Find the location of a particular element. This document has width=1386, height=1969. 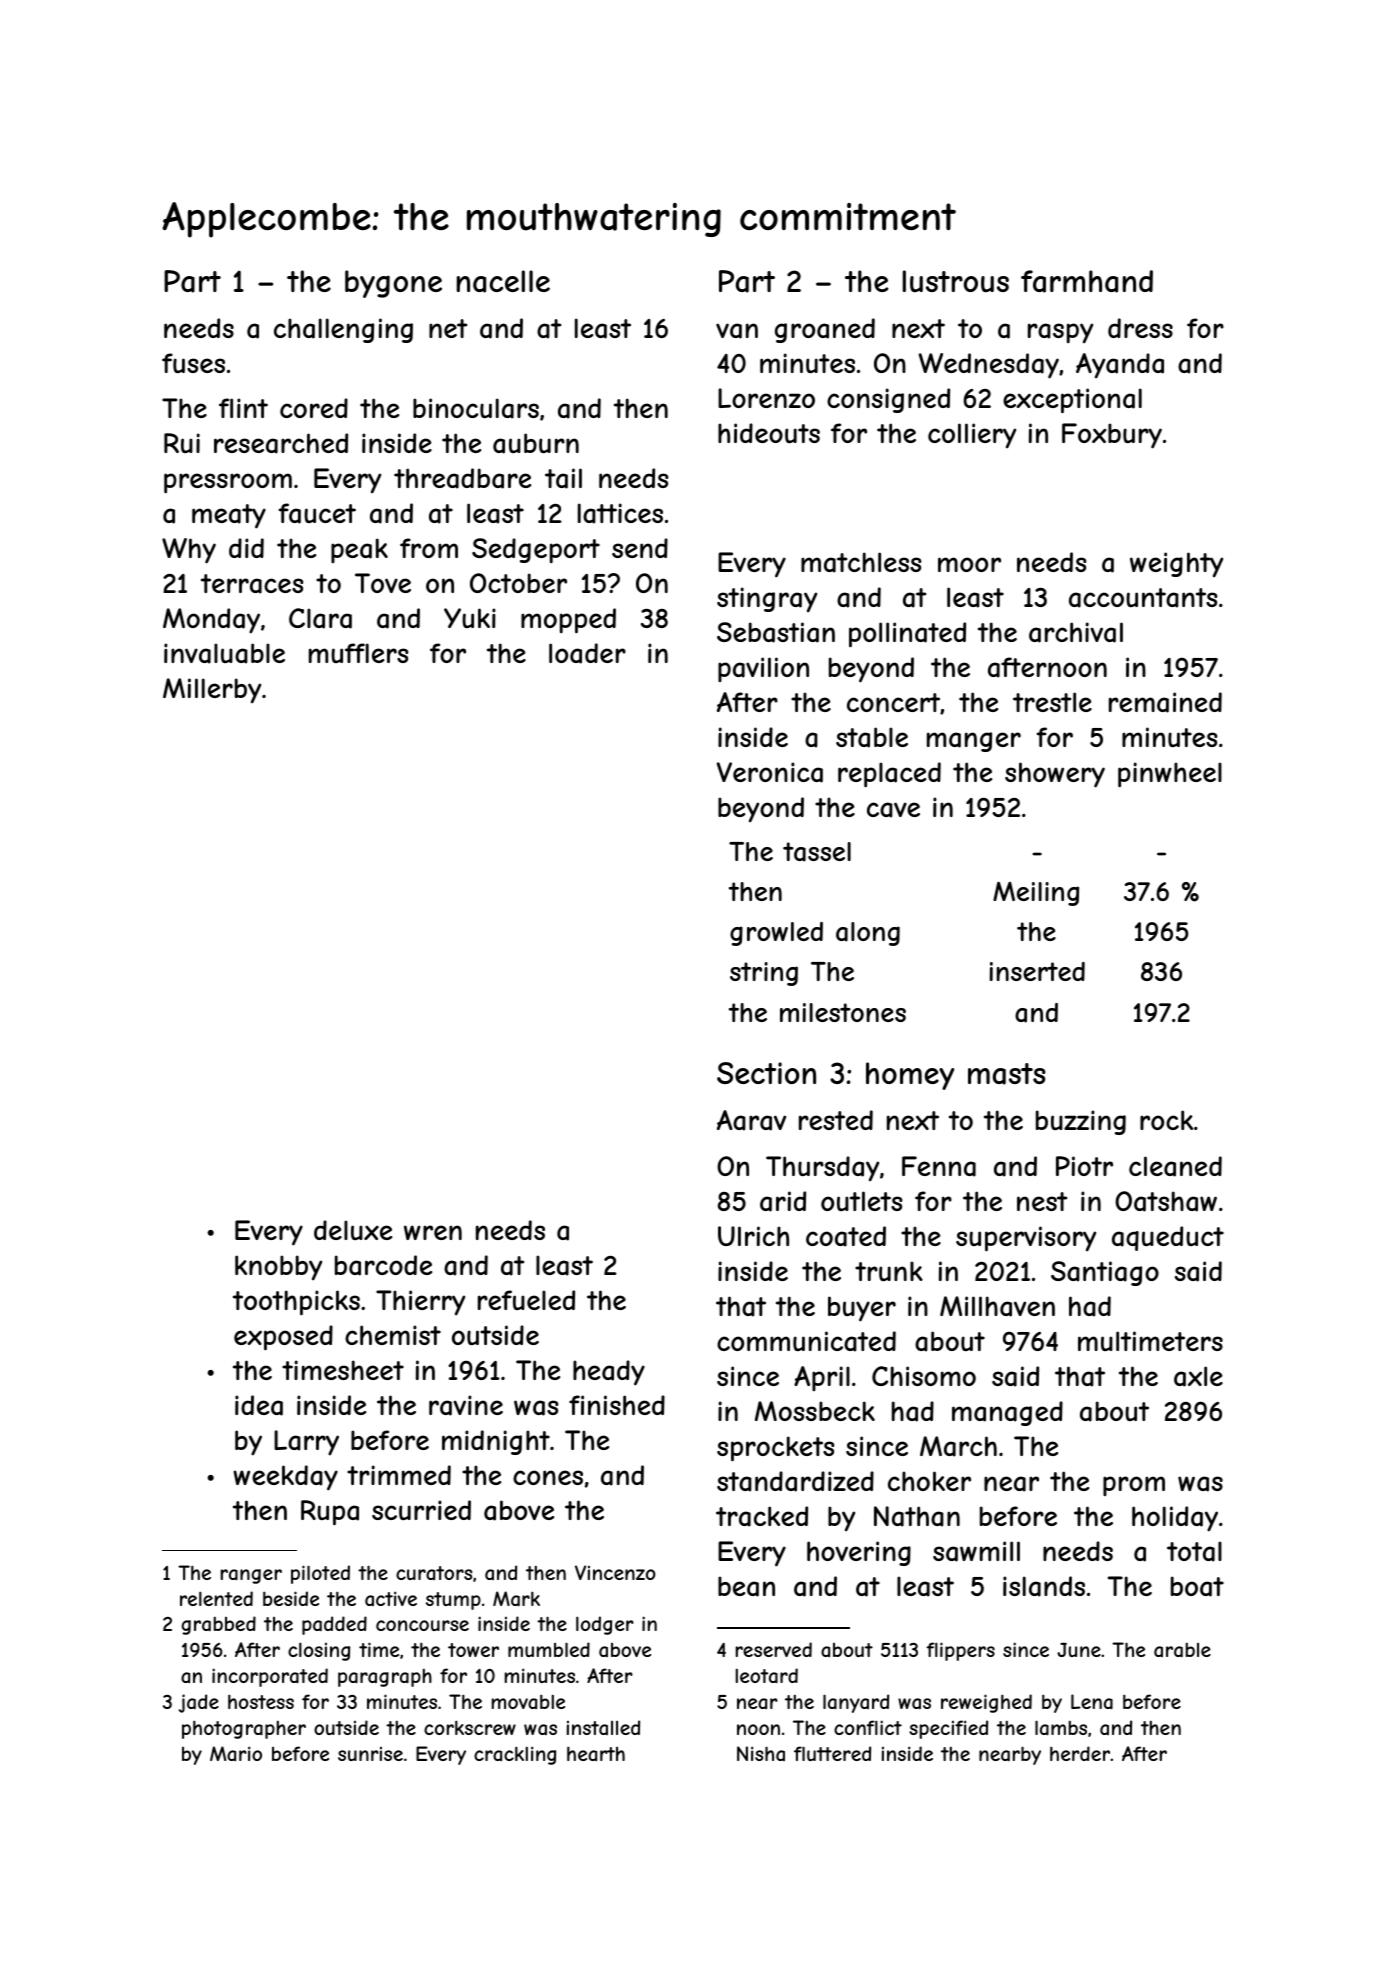

Veronica is located at coordinates (770, 772).
